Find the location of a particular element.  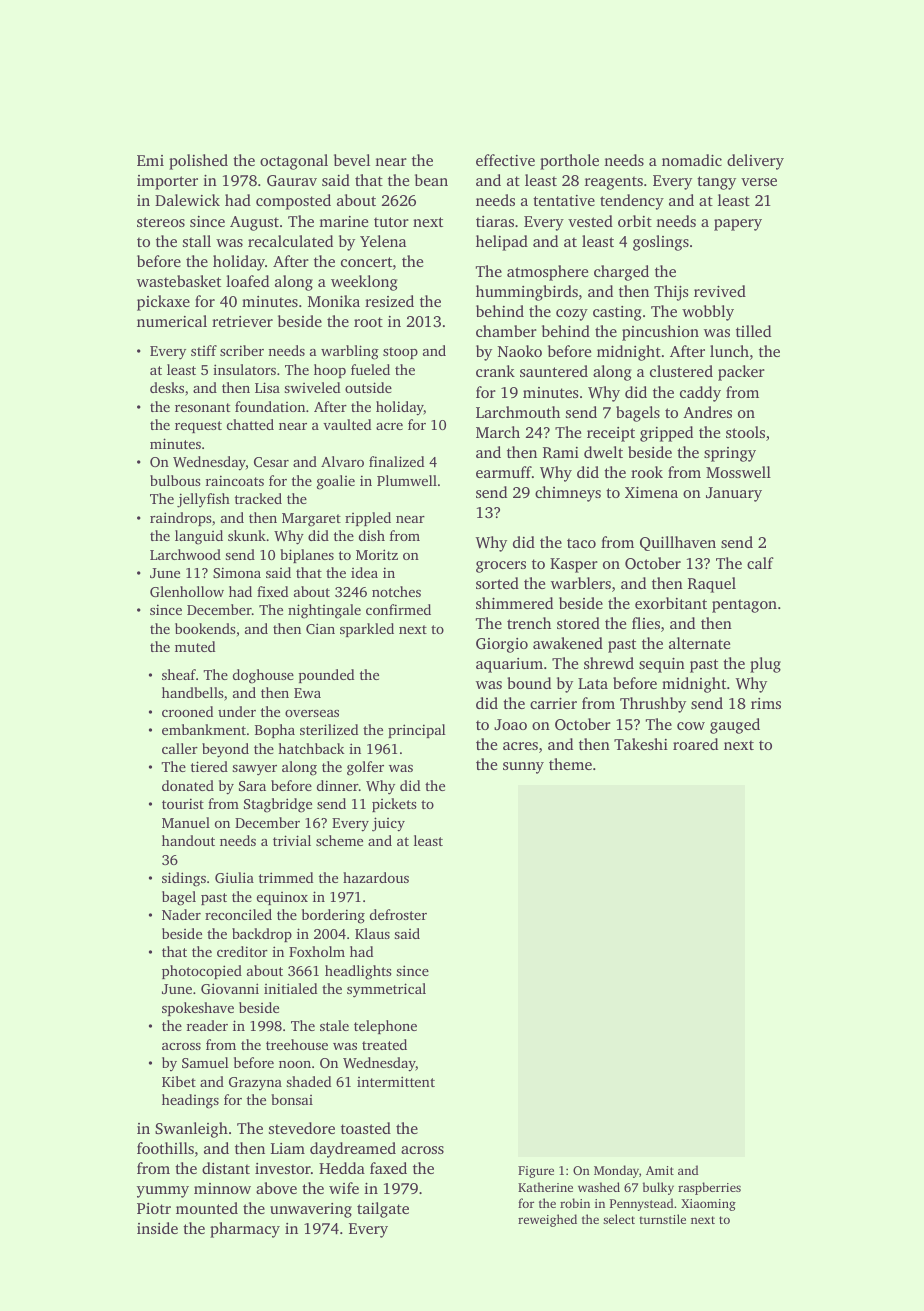

Giulia is located at coordinates (234, 877).
